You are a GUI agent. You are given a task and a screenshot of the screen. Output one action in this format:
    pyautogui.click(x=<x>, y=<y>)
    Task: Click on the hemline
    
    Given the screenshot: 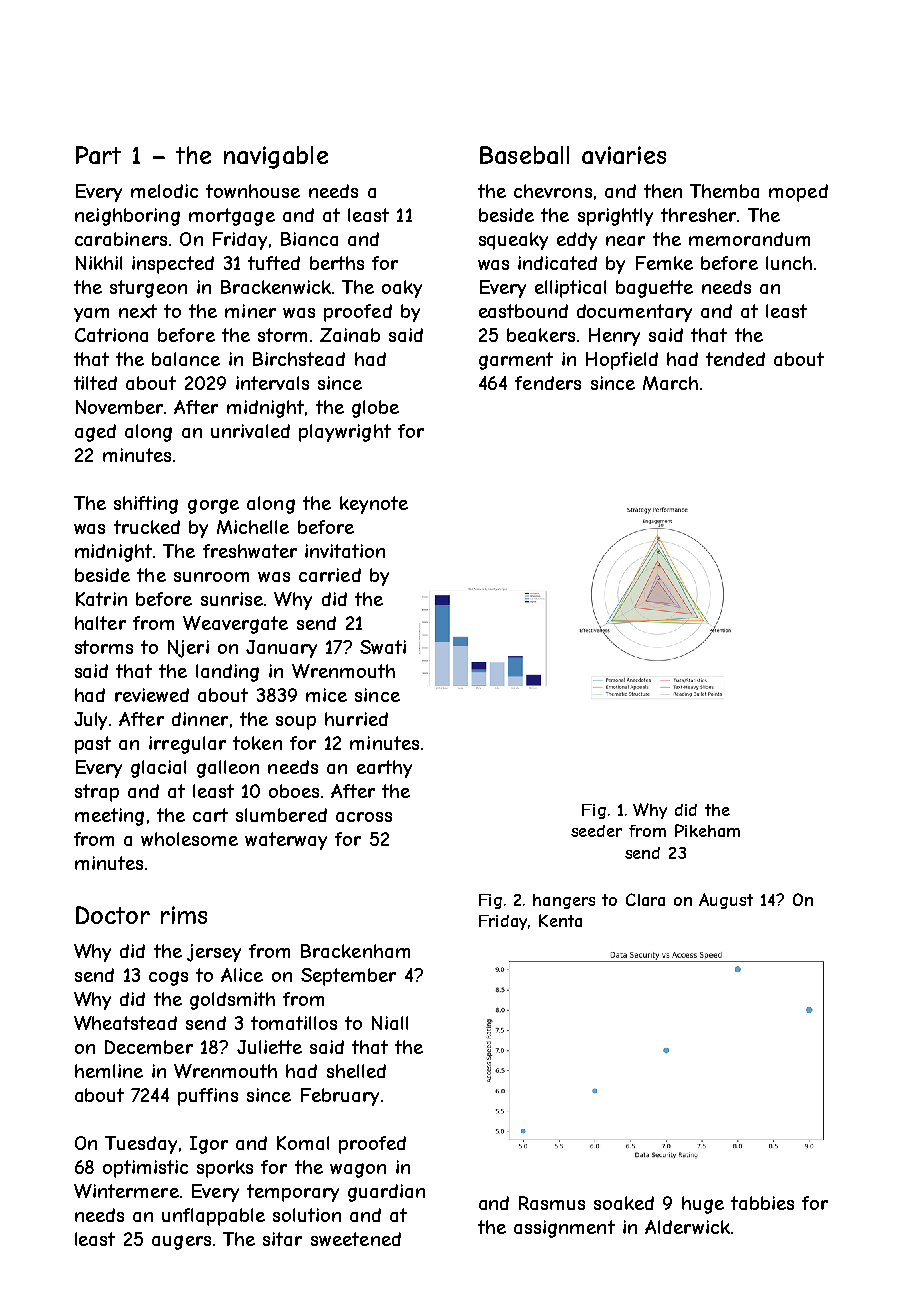 What is the action you would take?
    pyautogui.click(x=109, y=1071)
